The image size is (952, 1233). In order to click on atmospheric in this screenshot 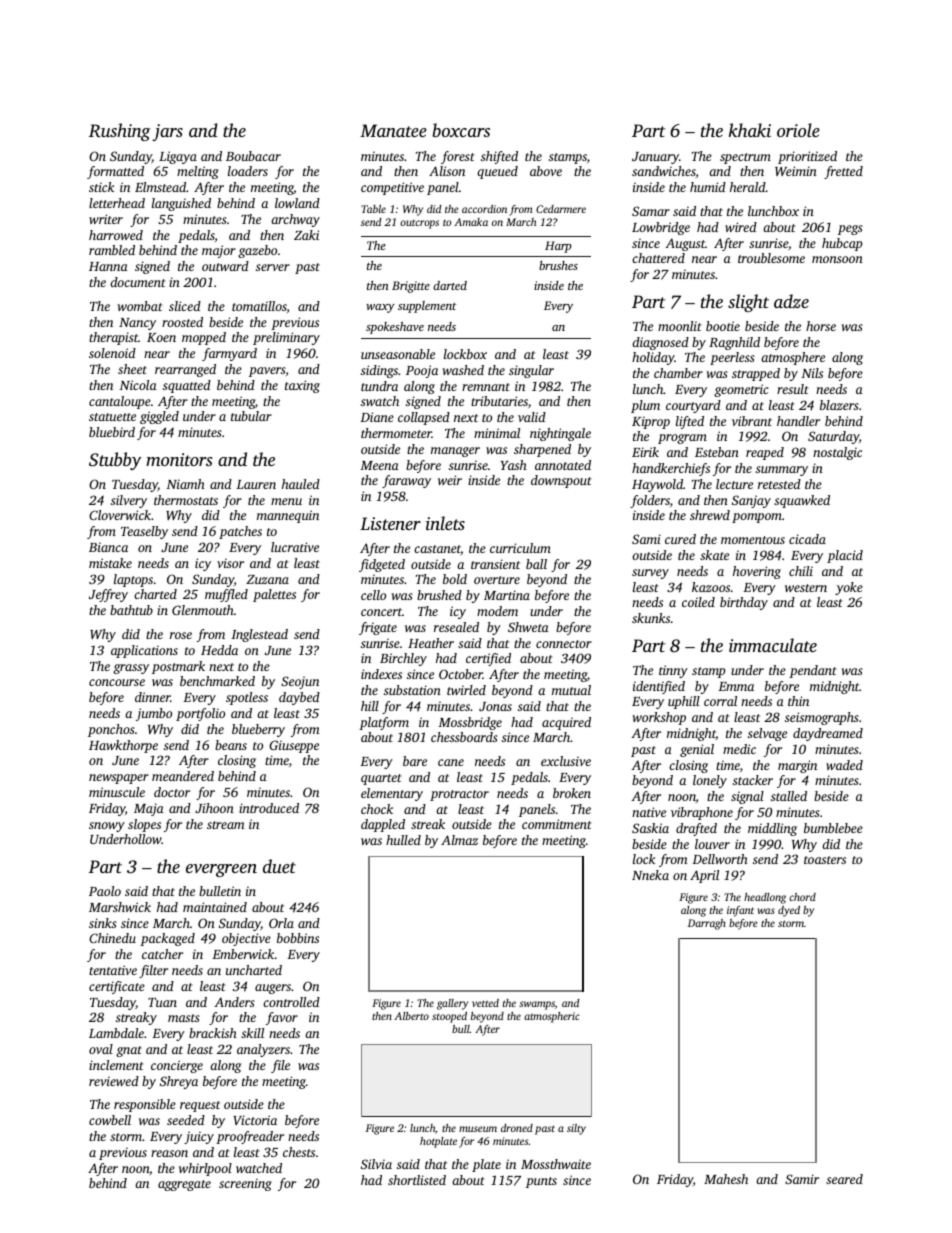, I will do `click(552, 1017)`.
